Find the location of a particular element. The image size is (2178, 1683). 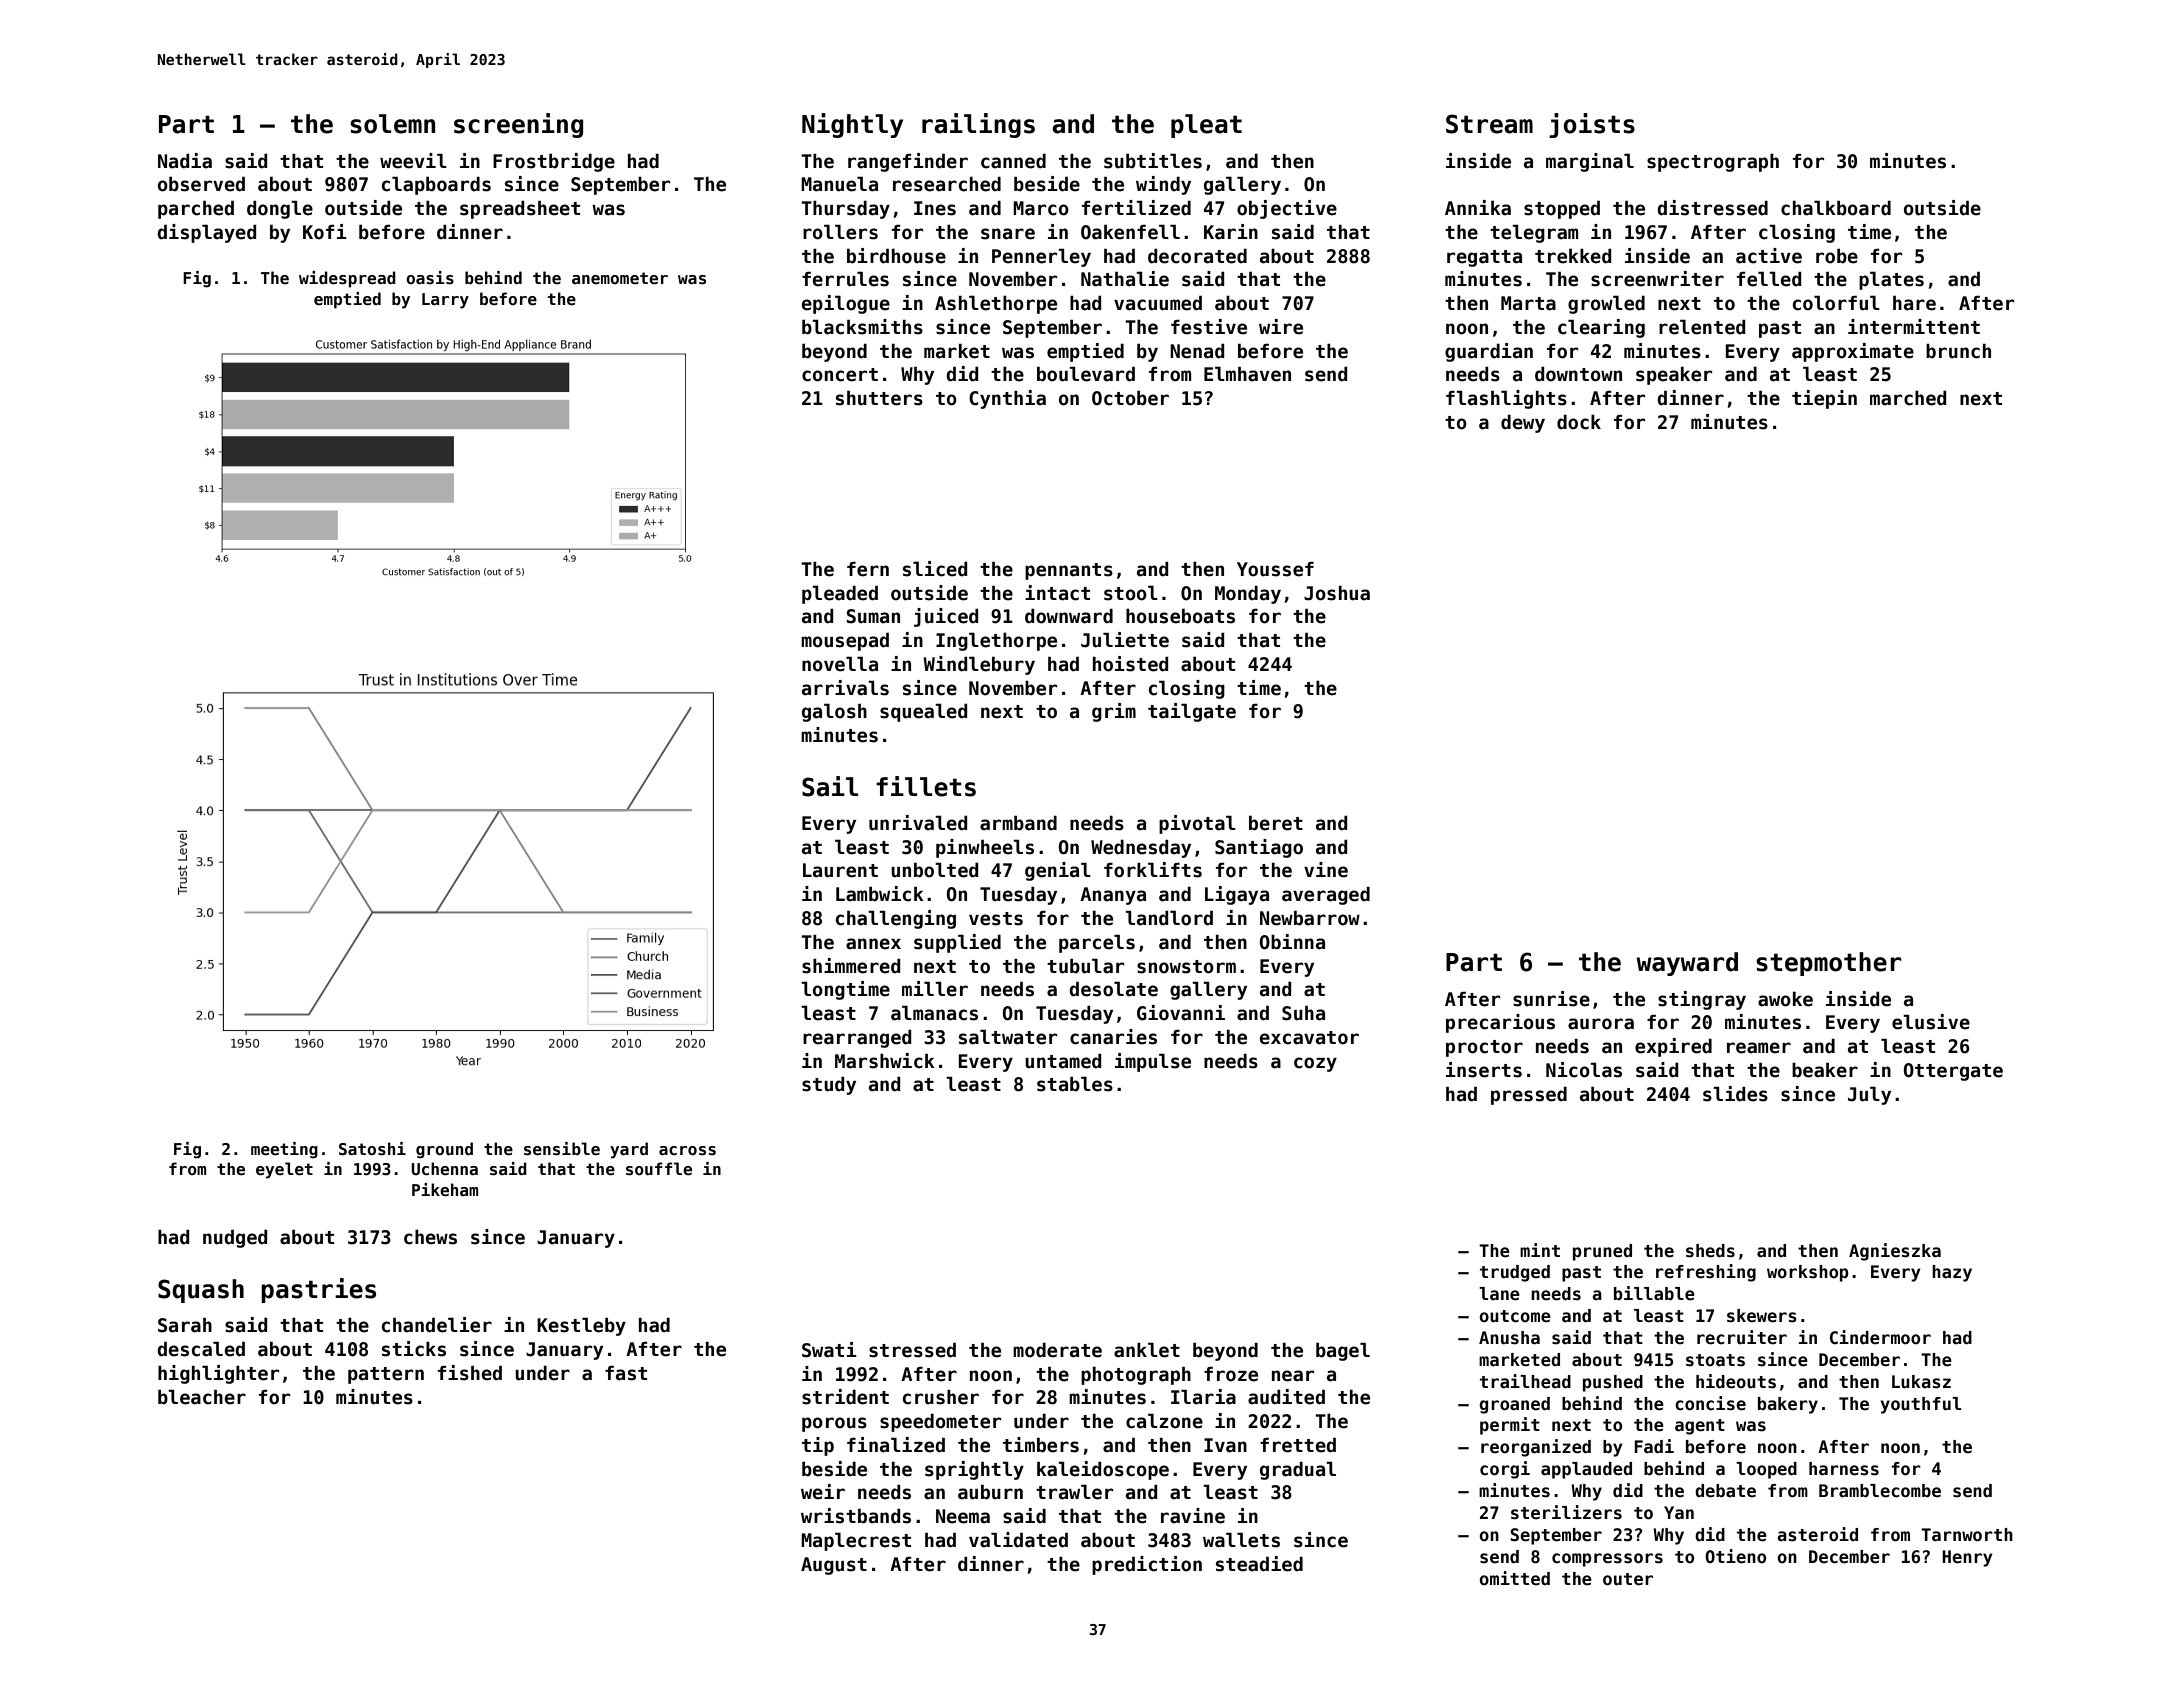

Yan is located at coordinates (1679, 1513).
